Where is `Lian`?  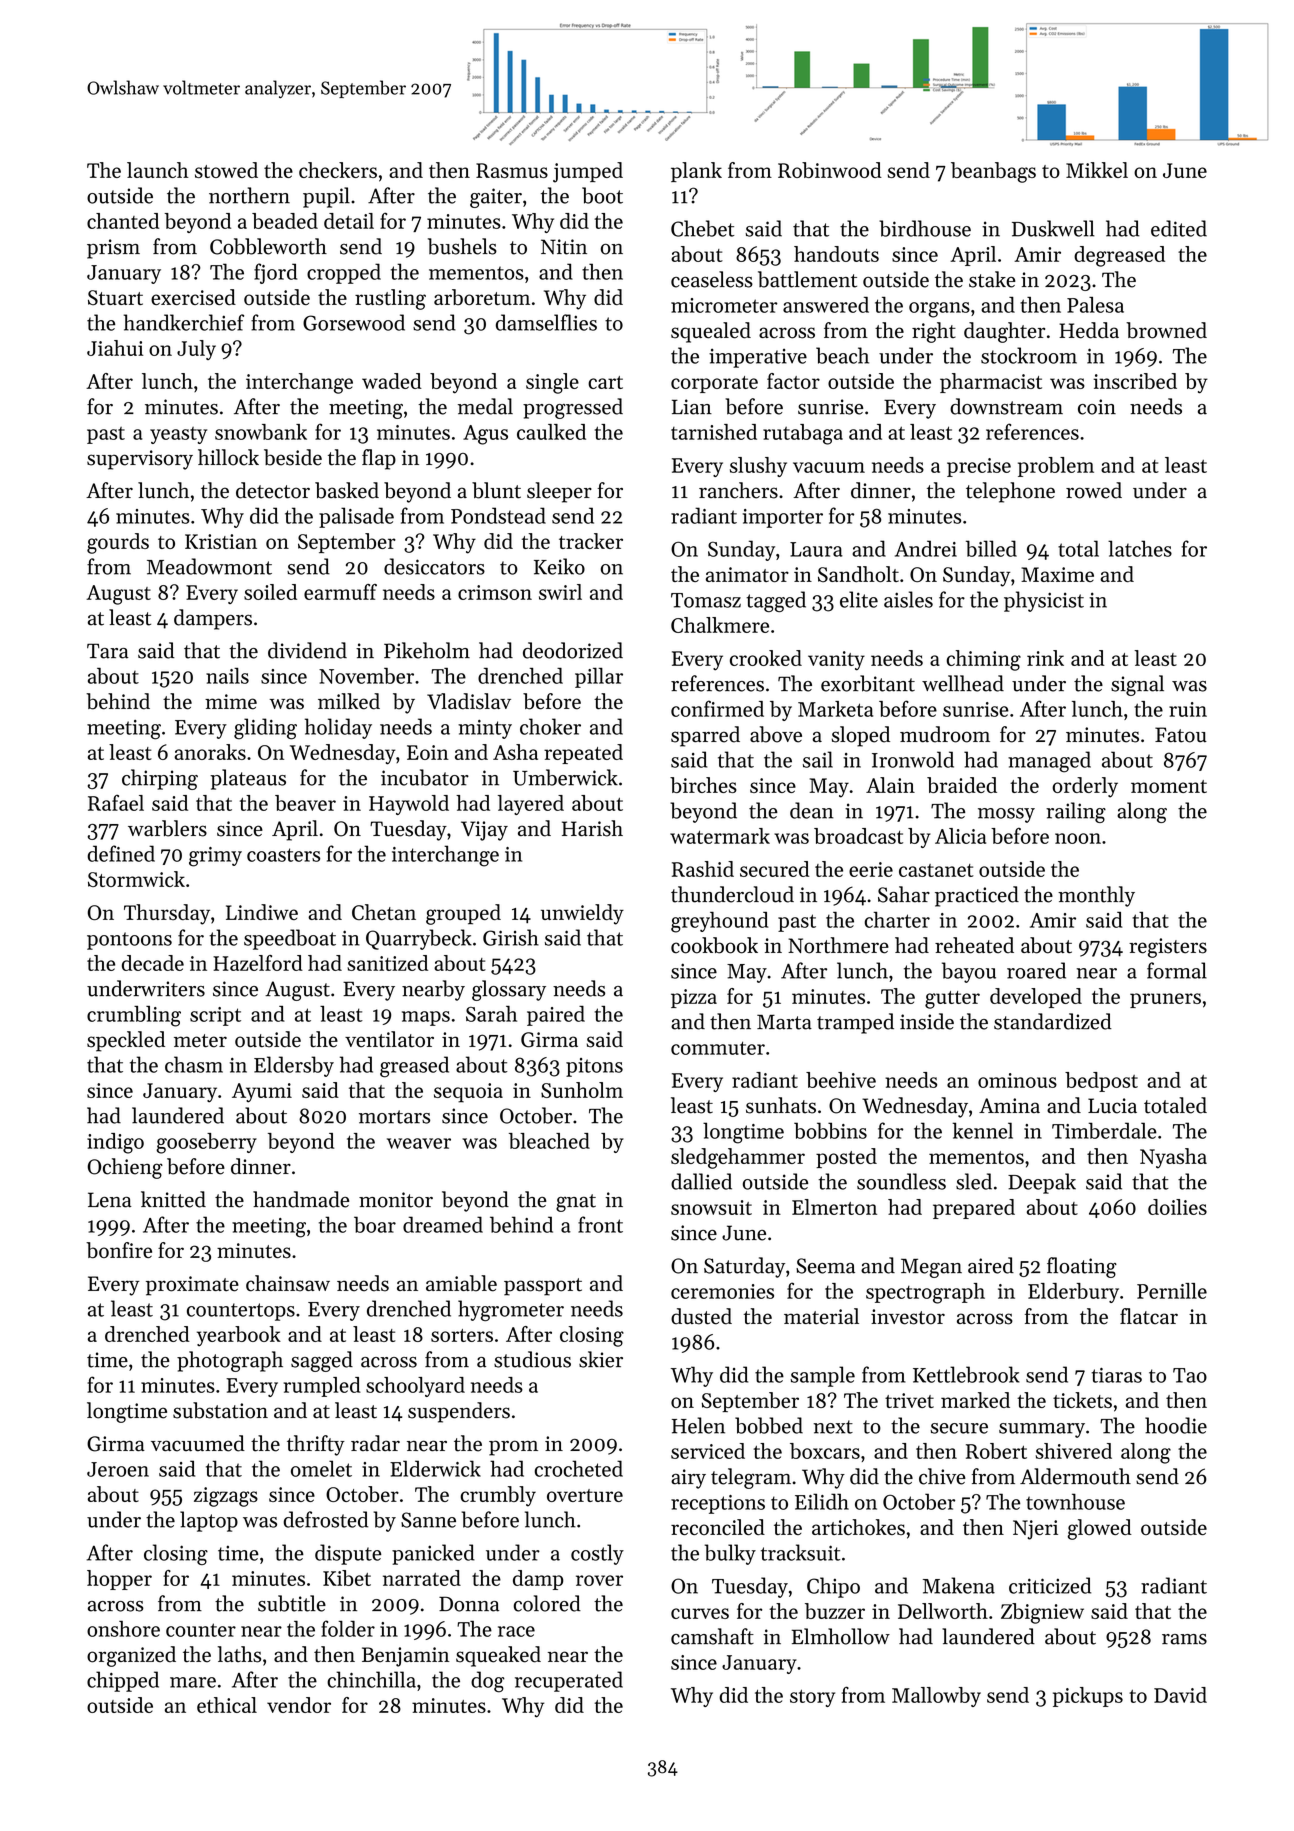 Lian is located at coordinates (692, 407).
